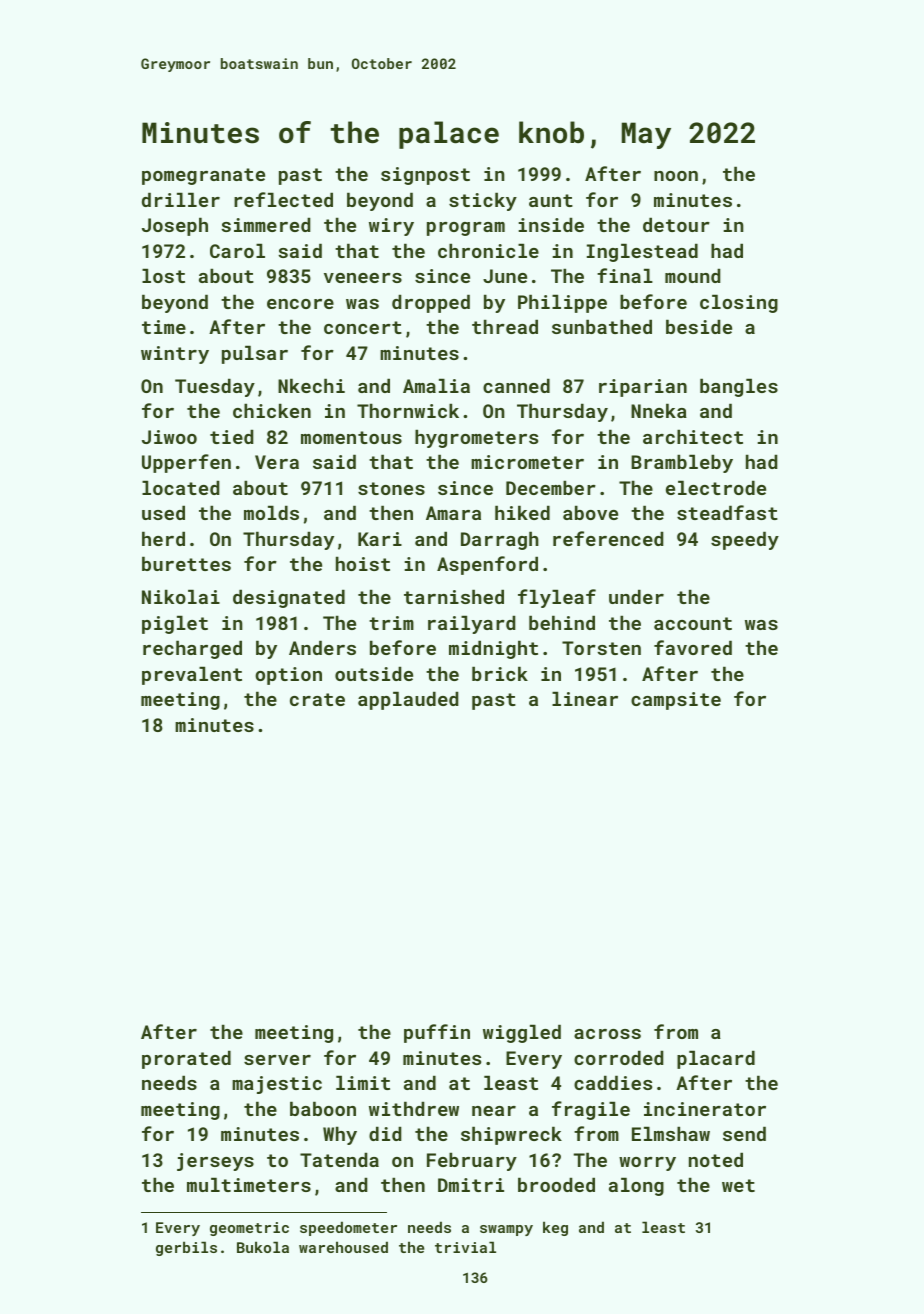 This screenshot has width=924, height=1314. I want to click on noon, so click(676, 176).
